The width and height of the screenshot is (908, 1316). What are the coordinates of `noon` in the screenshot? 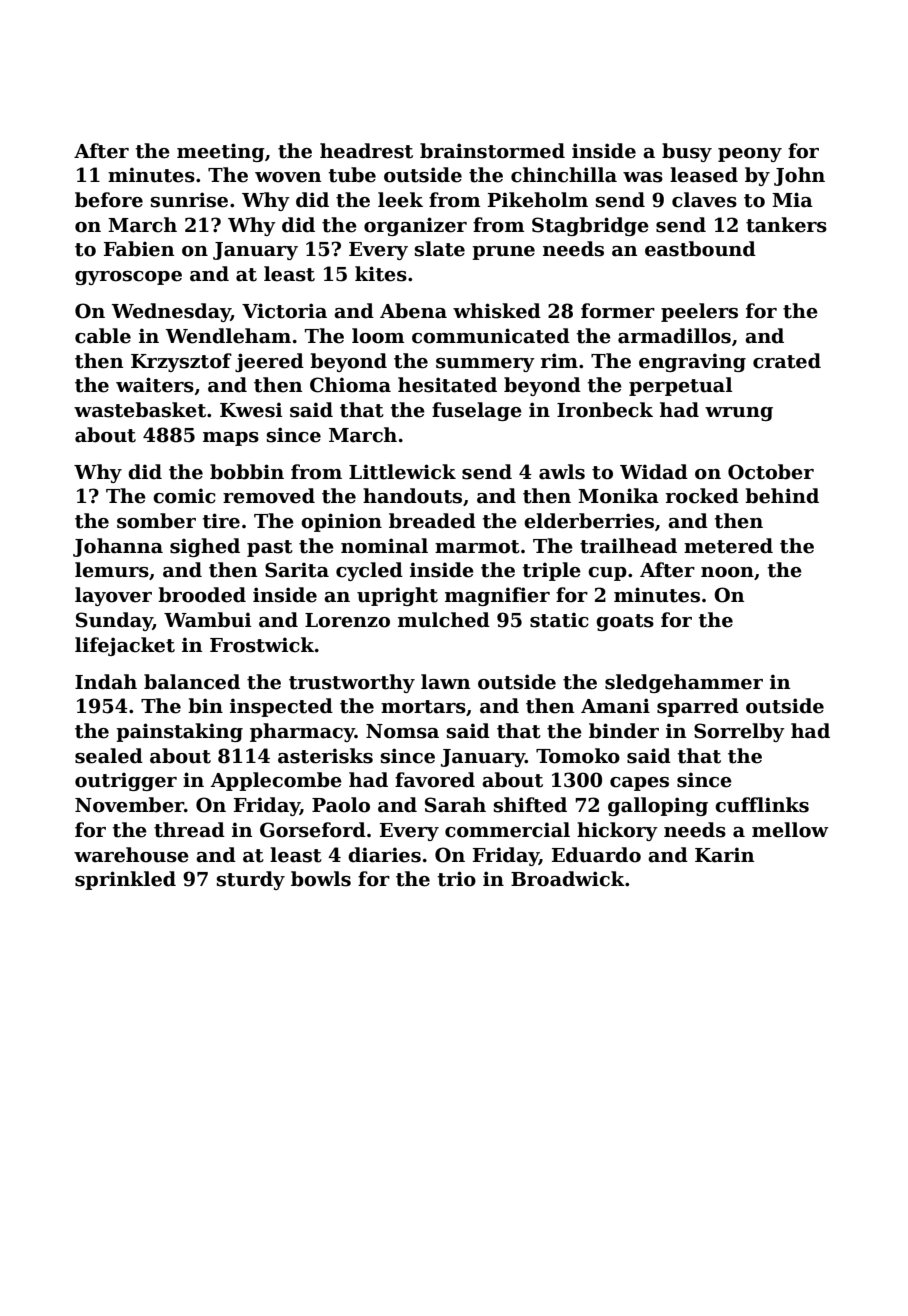 It's located at (727, 572).
